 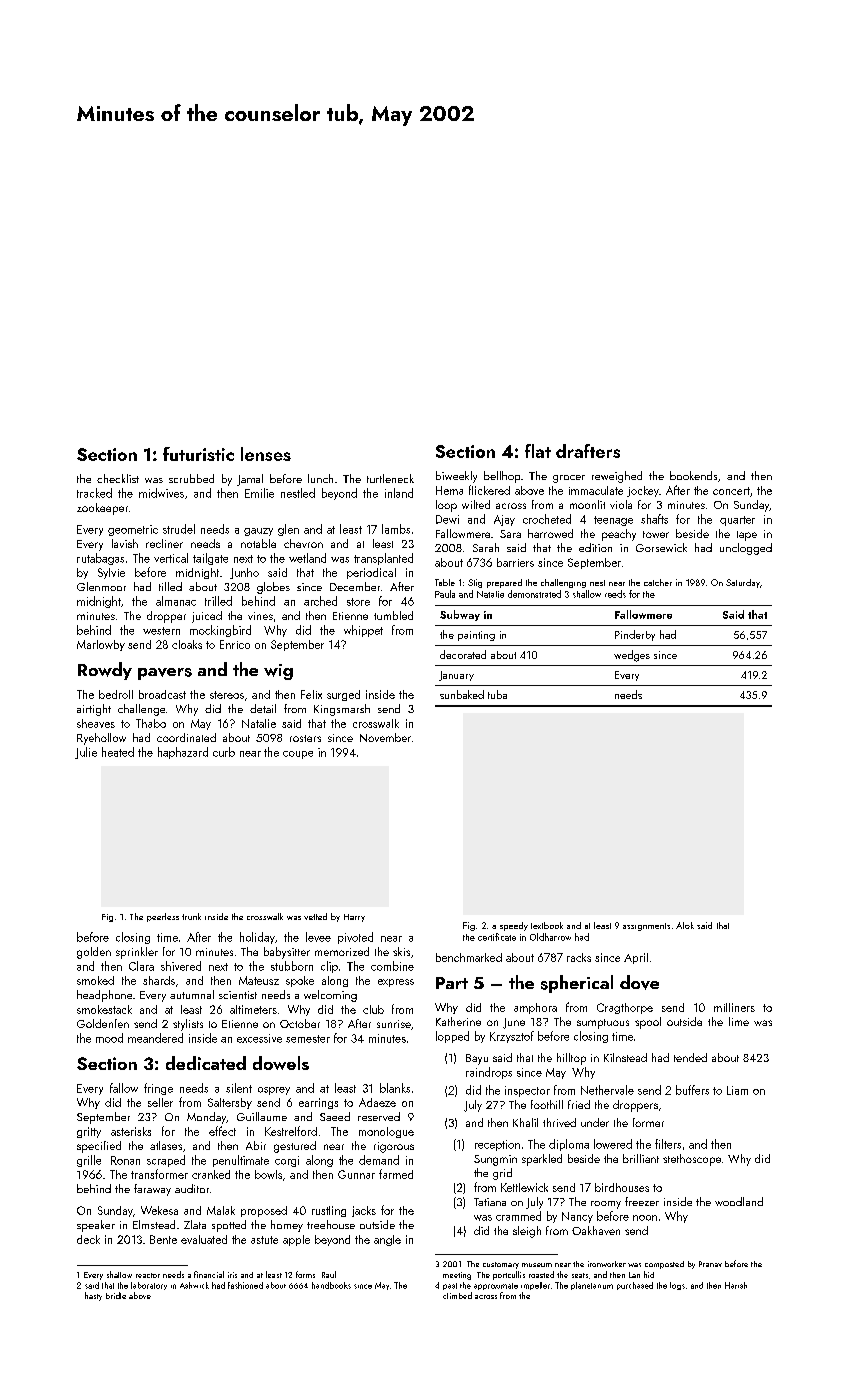 I want to click on Alok, so click(x=685, y=925).
